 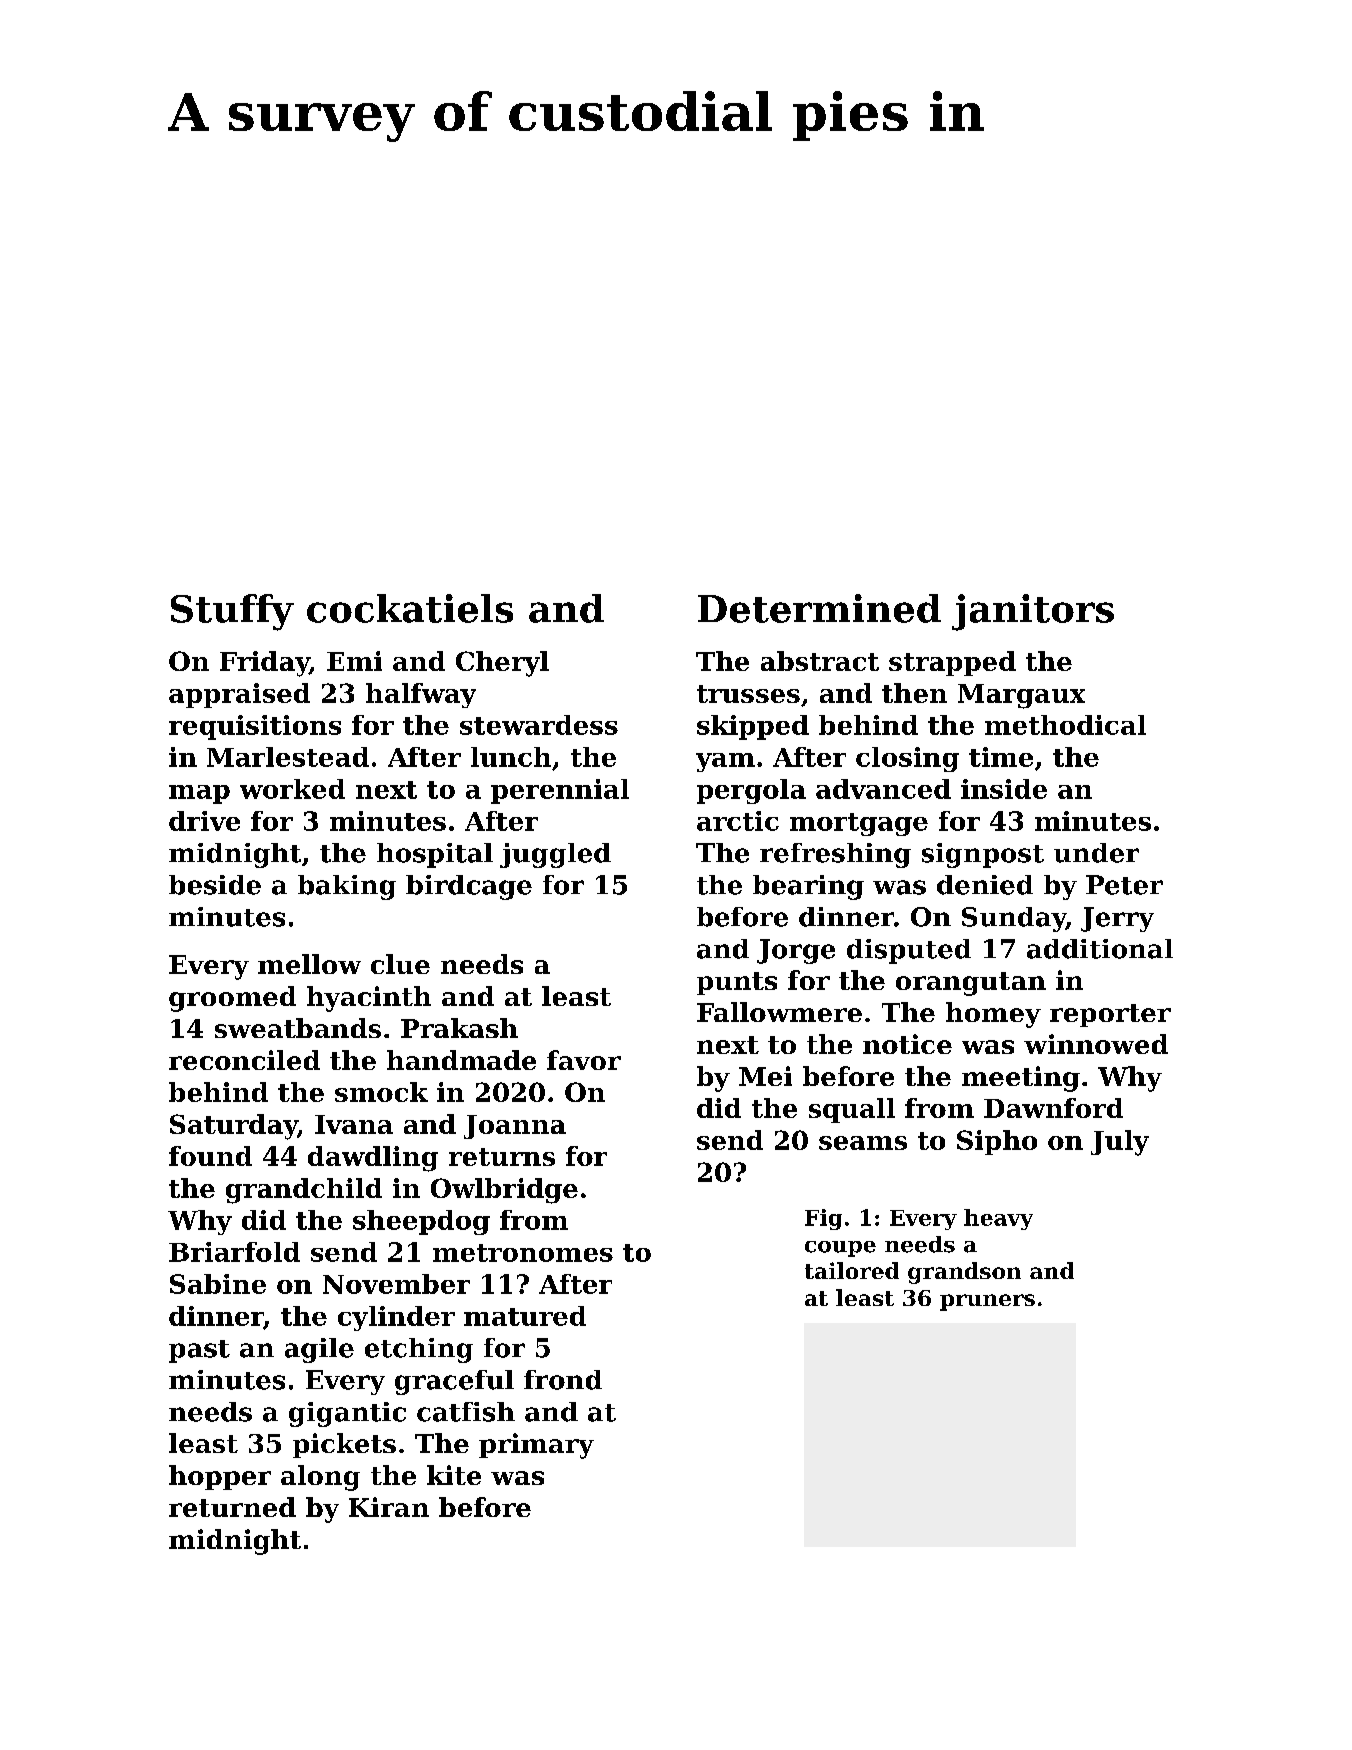 What do you see at coordinates (993, 1015) in the image?
I see `homey` at bounding box center [993, 1015].
